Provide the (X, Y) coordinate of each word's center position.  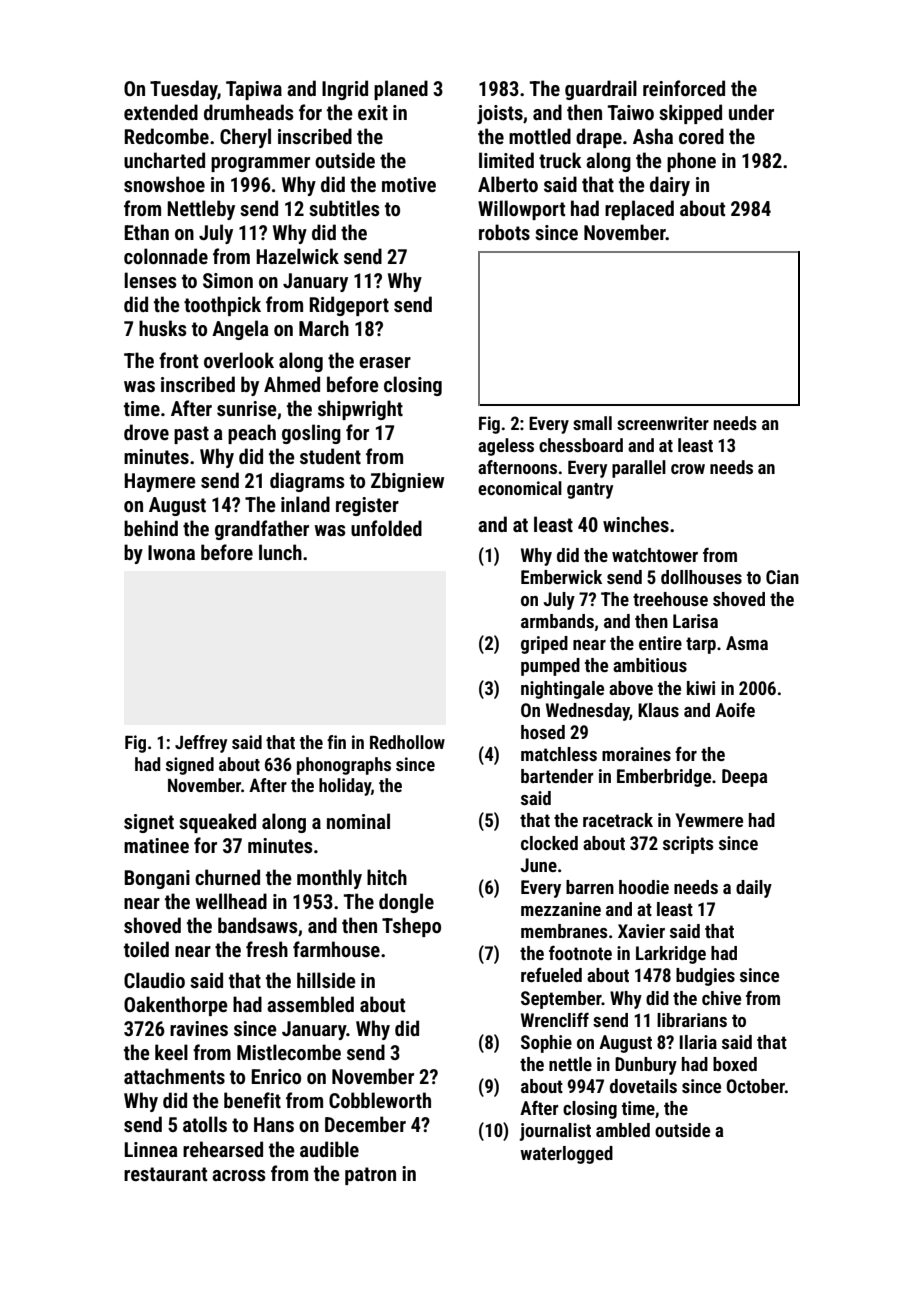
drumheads (248, 112)
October (756, 1086)
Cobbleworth (380, 1100)
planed (401, 90)
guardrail (601, 90)
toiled (146, 949)
